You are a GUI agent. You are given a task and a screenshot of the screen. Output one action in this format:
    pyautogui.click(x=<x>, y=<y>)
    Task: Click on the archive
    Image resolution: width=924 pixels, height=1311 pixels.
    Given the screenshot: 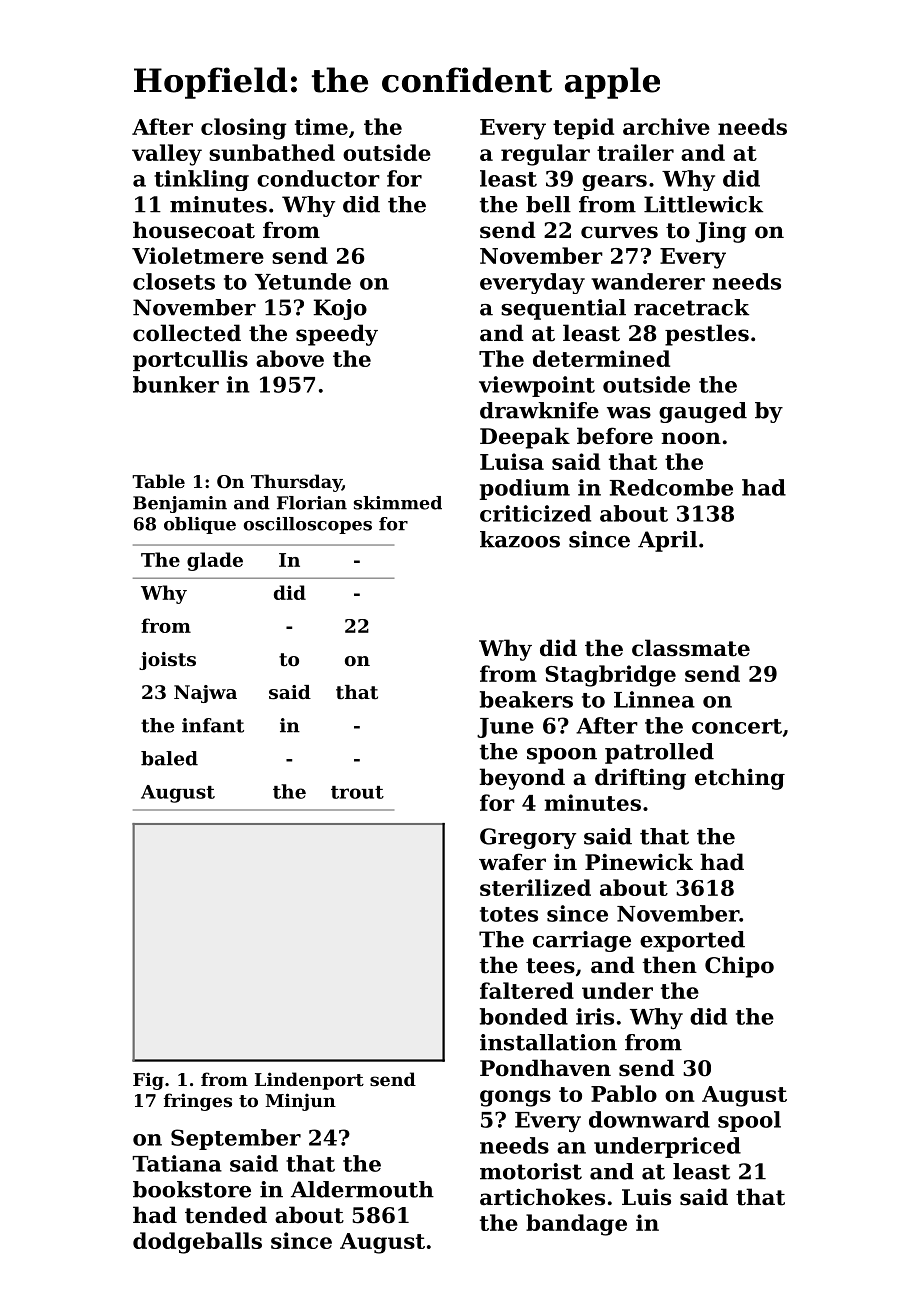 What is the action you would take?
    pyautogui.click(x=666, y=126)
